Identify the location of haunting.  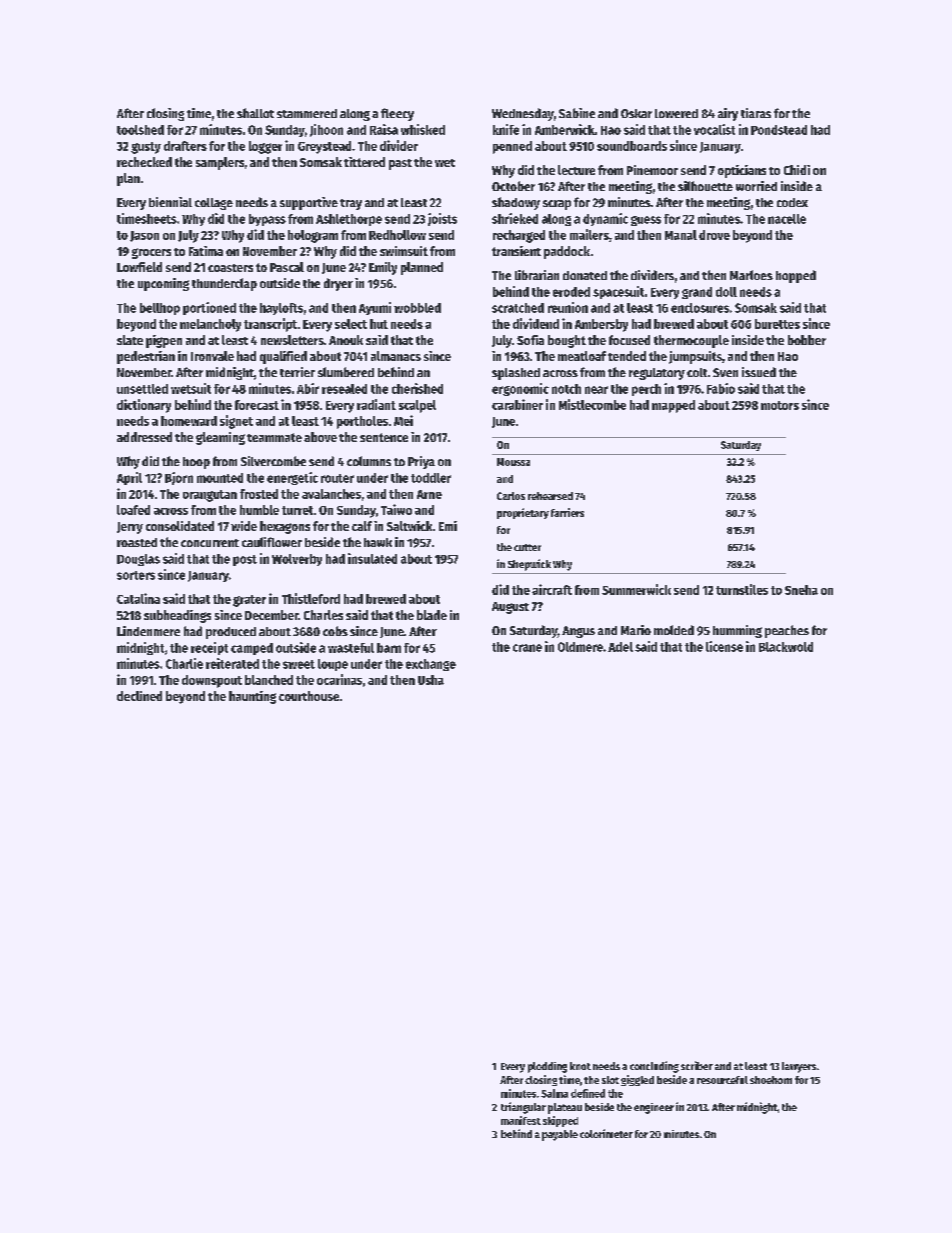
(252, 697).
